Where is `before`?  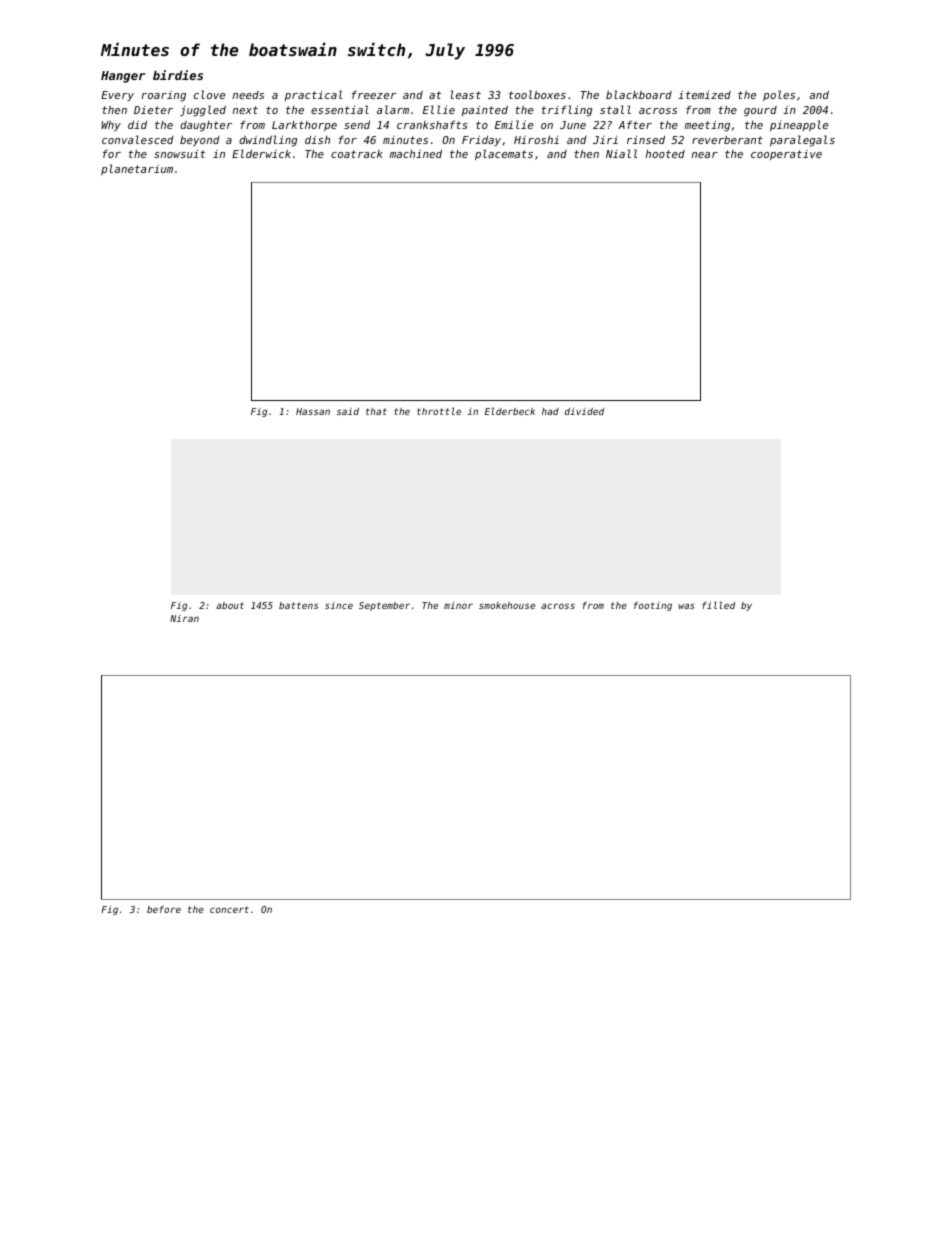 before is located at coordinates (164, 909).
